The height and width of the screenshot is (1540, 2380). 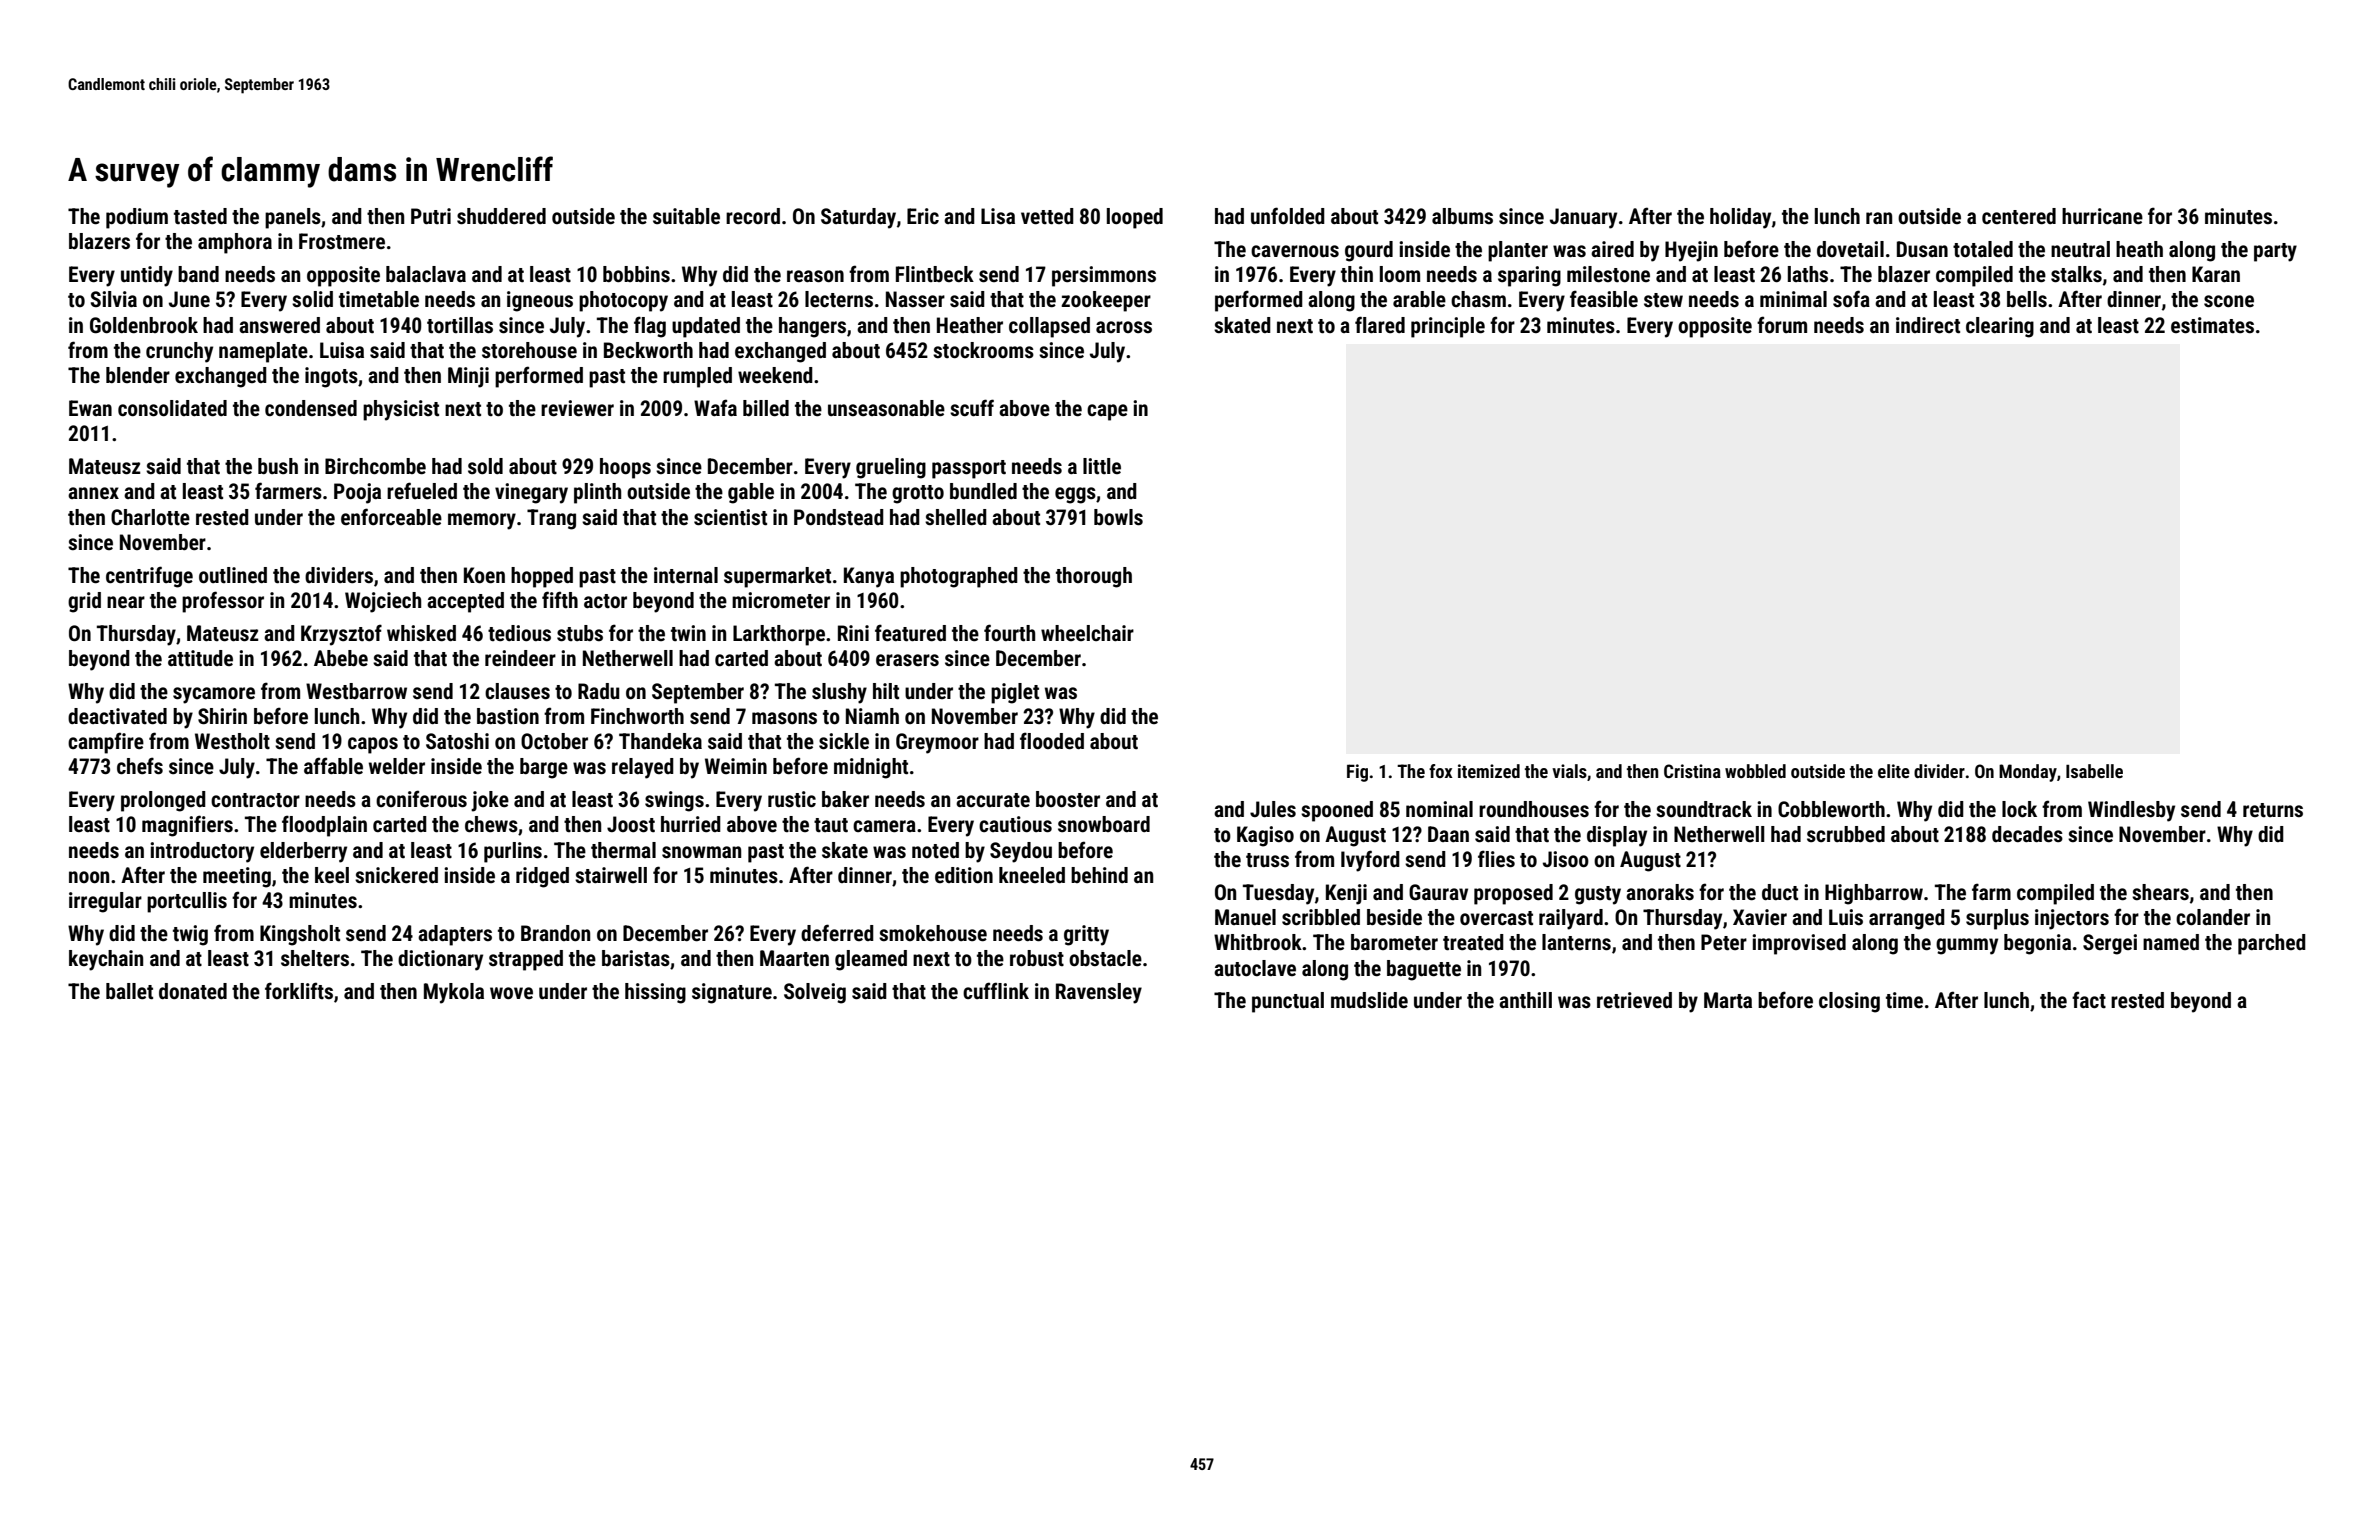 What do you see at coordinates (554, 741) in the screenshot?
I see `October` at bounding box center [554, 741].
